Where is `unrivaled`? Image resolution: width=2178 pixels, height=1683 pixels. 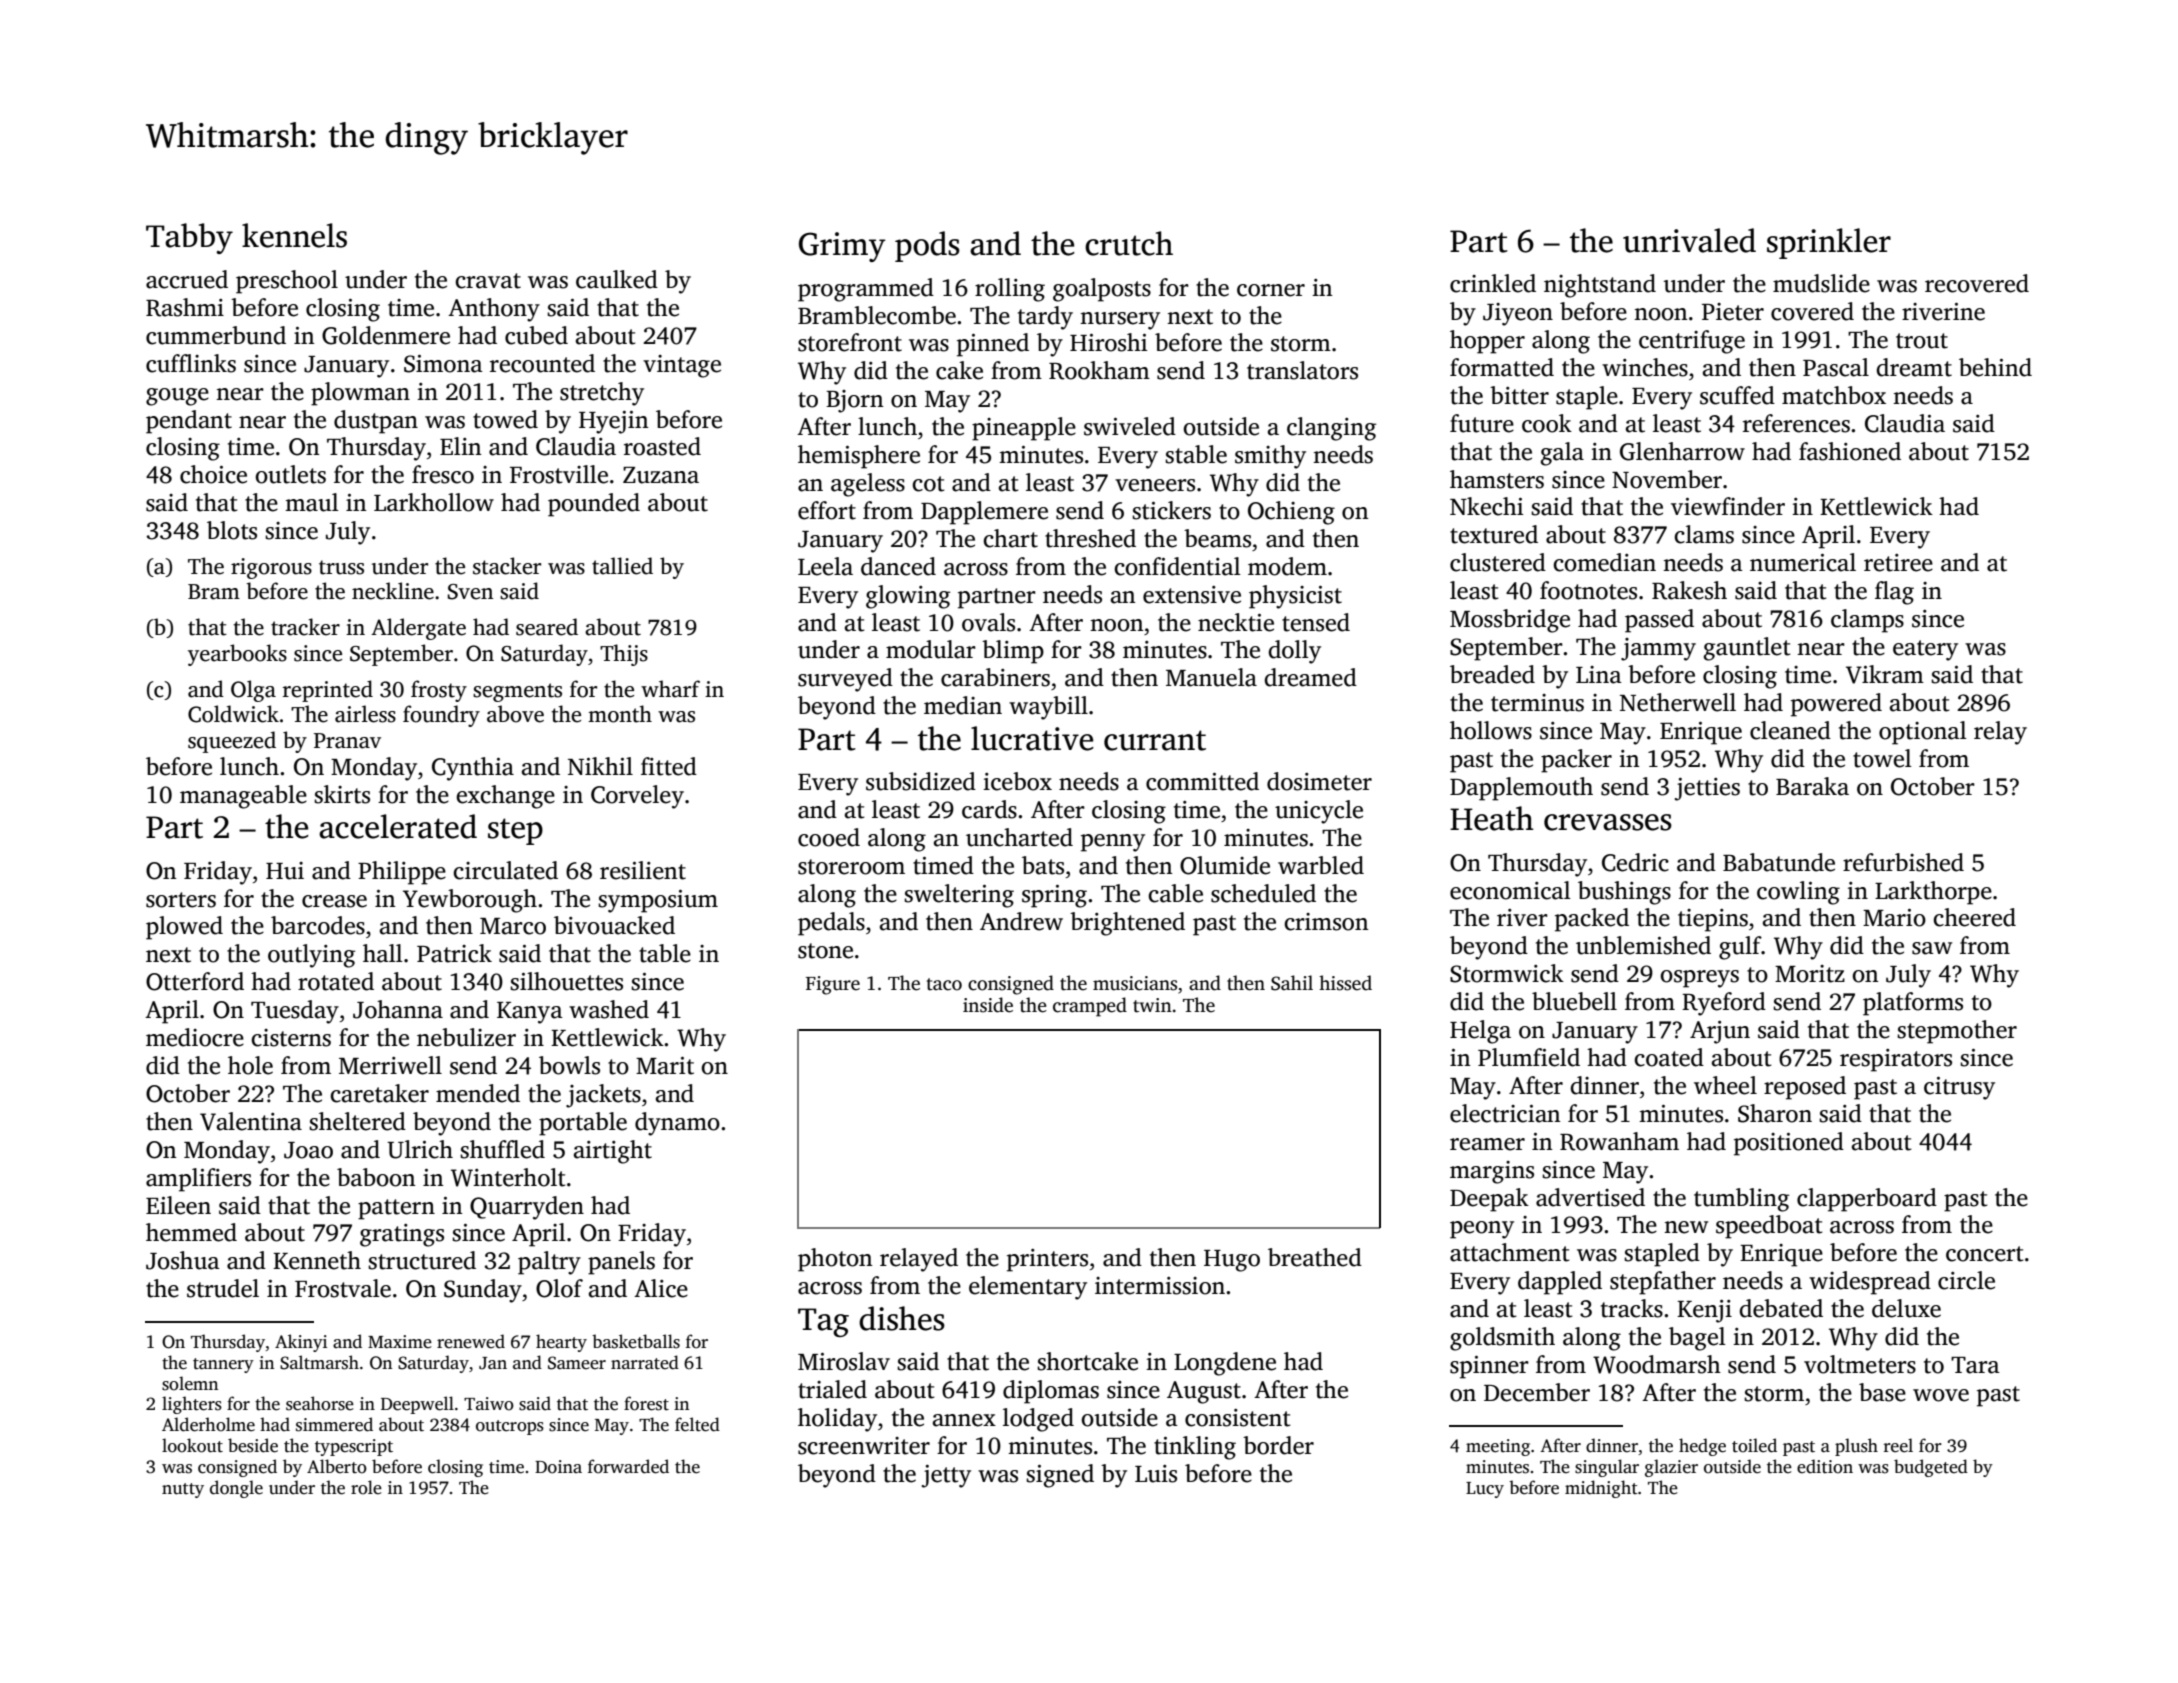
unrivaled is located at coordinates (1689, 240).
